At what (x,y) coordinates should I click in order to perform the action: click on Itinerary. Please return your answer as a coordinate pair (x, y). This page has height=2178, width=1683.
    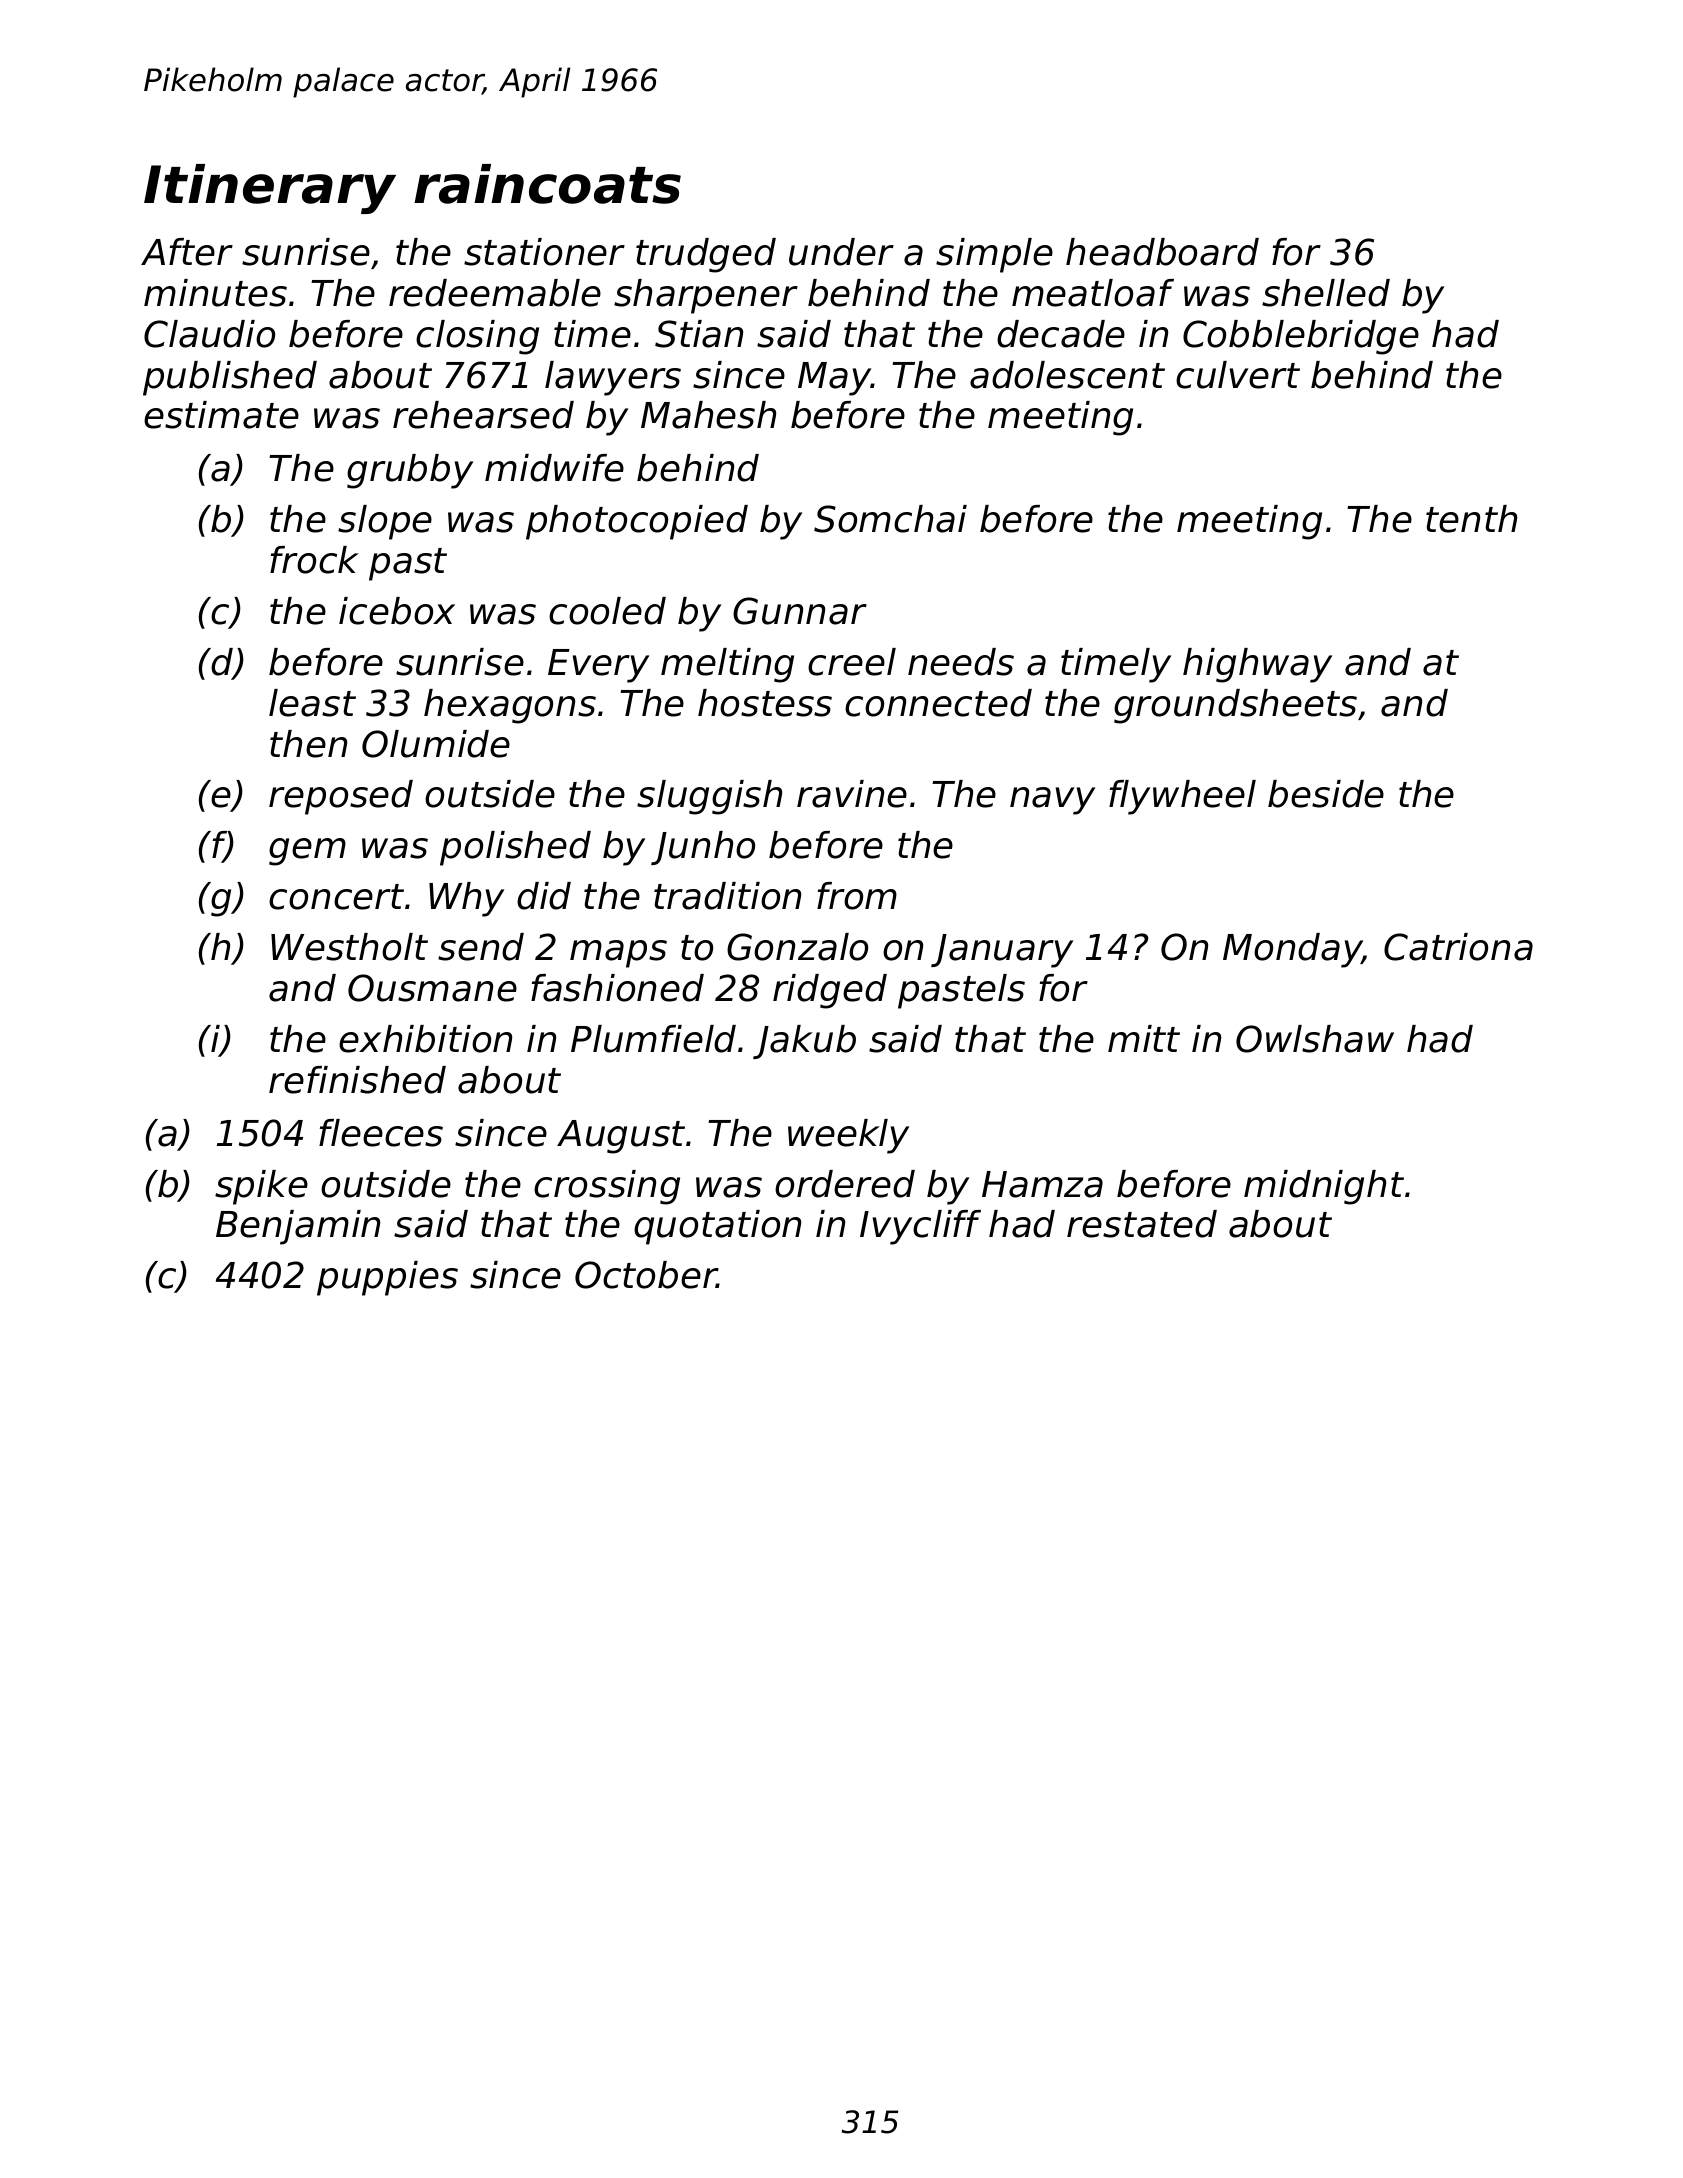
    Looking at the image, I should click on (270, 189).
